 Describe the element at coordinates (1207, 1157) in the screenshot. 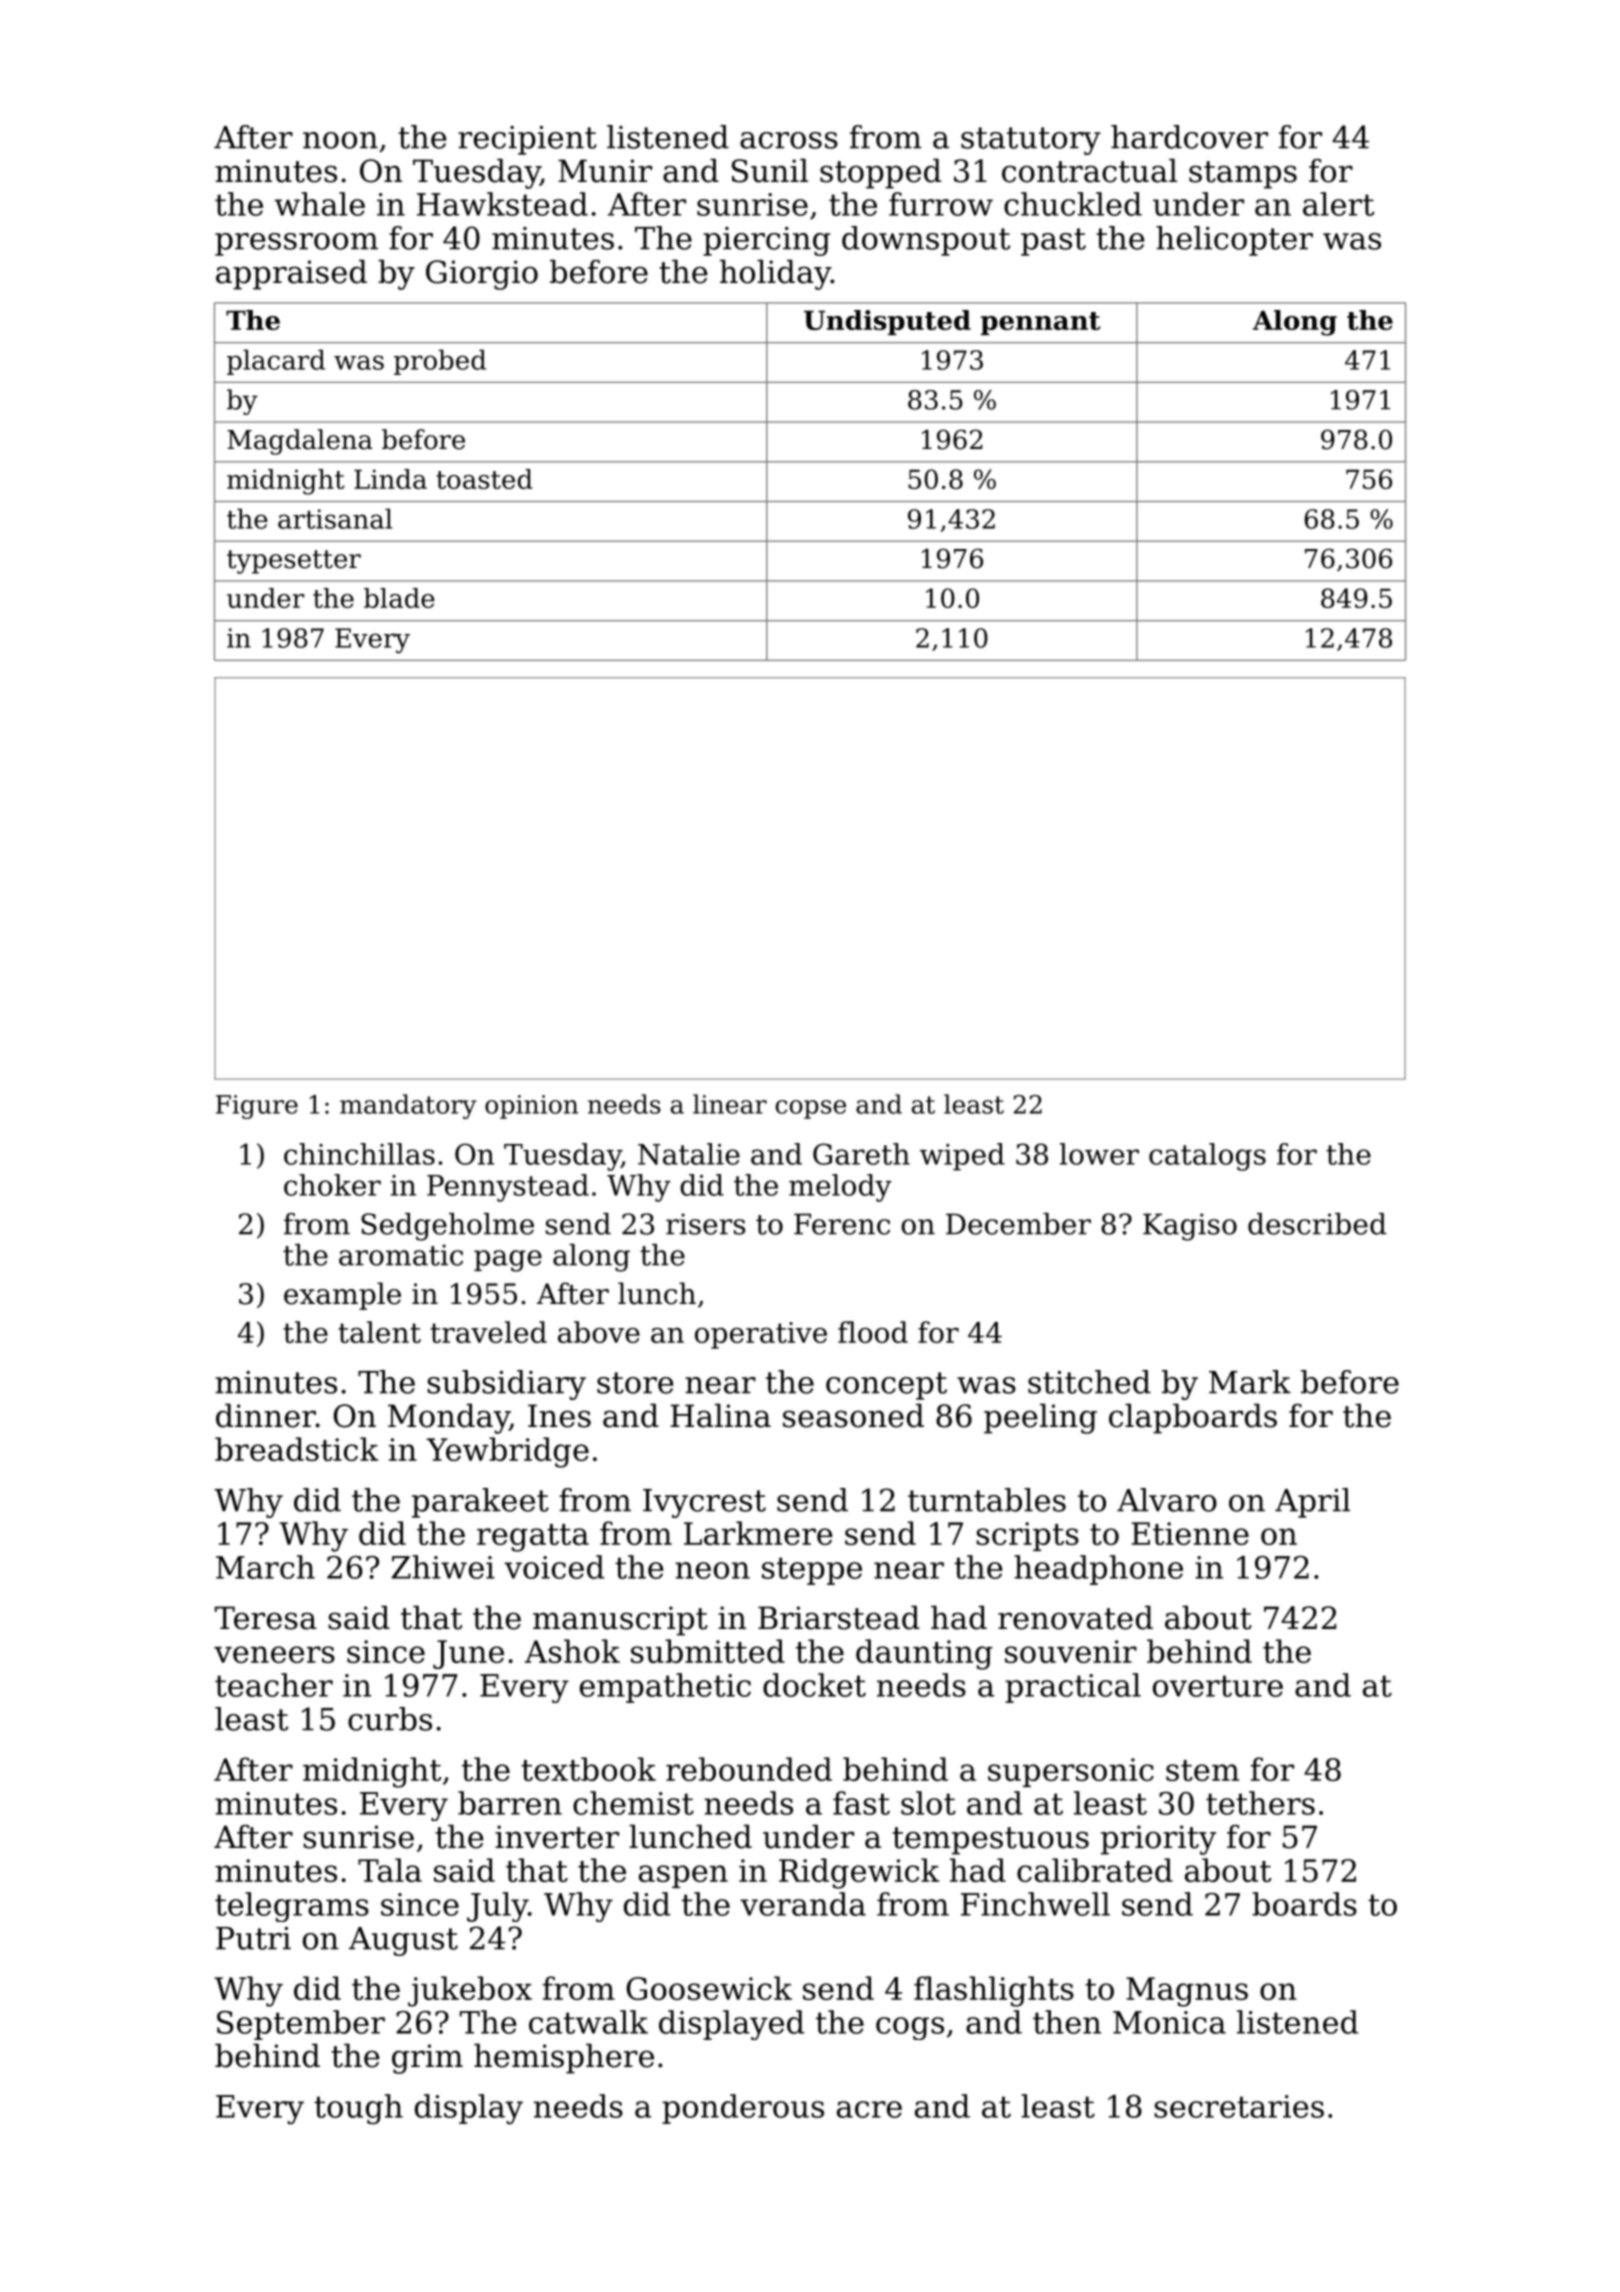

I see `catalogs` at that location.
